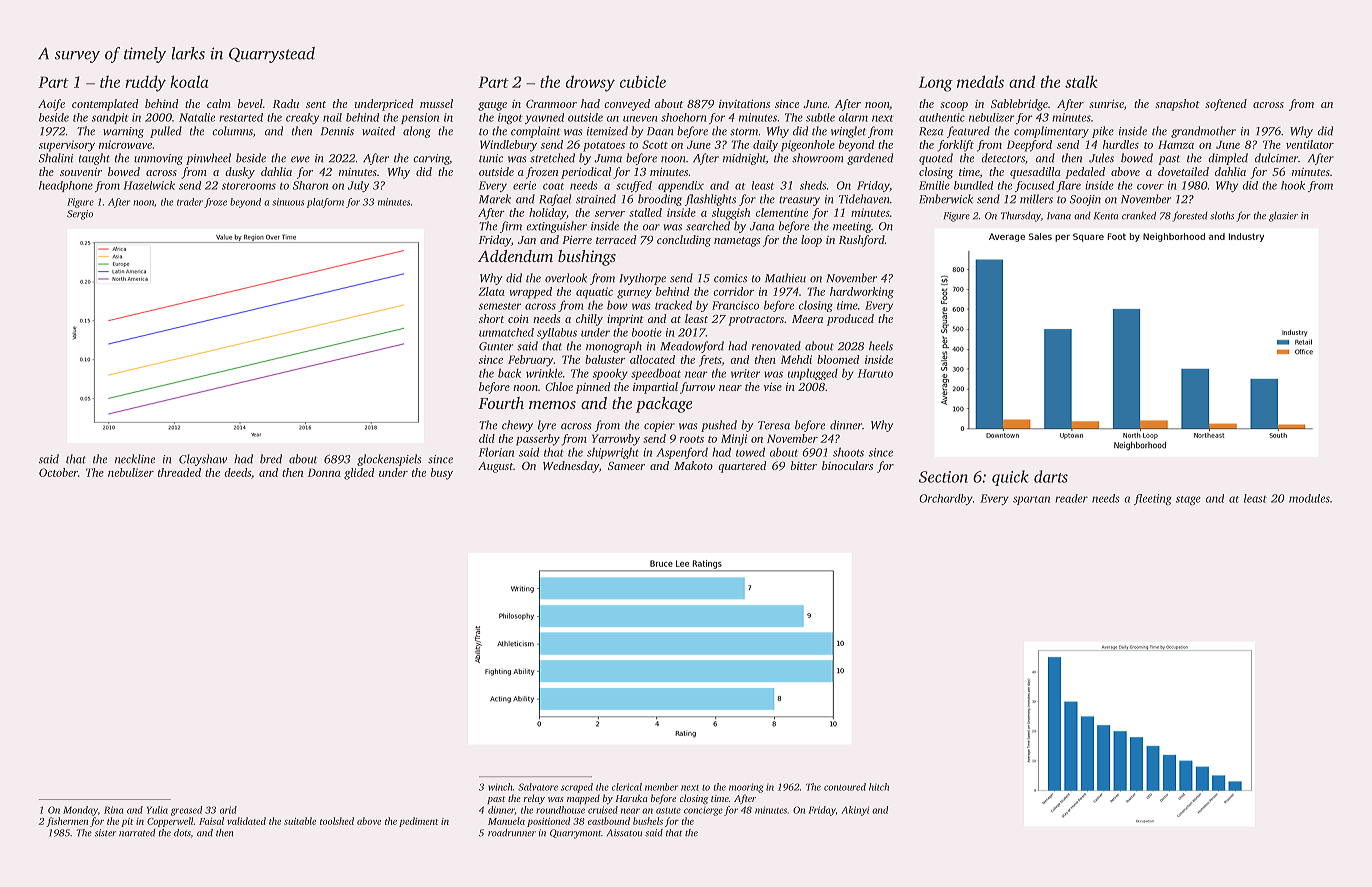 Image resolution: width=1372 pixels, height=887 pixels. I want to click on clementine, so click(782, 212).
